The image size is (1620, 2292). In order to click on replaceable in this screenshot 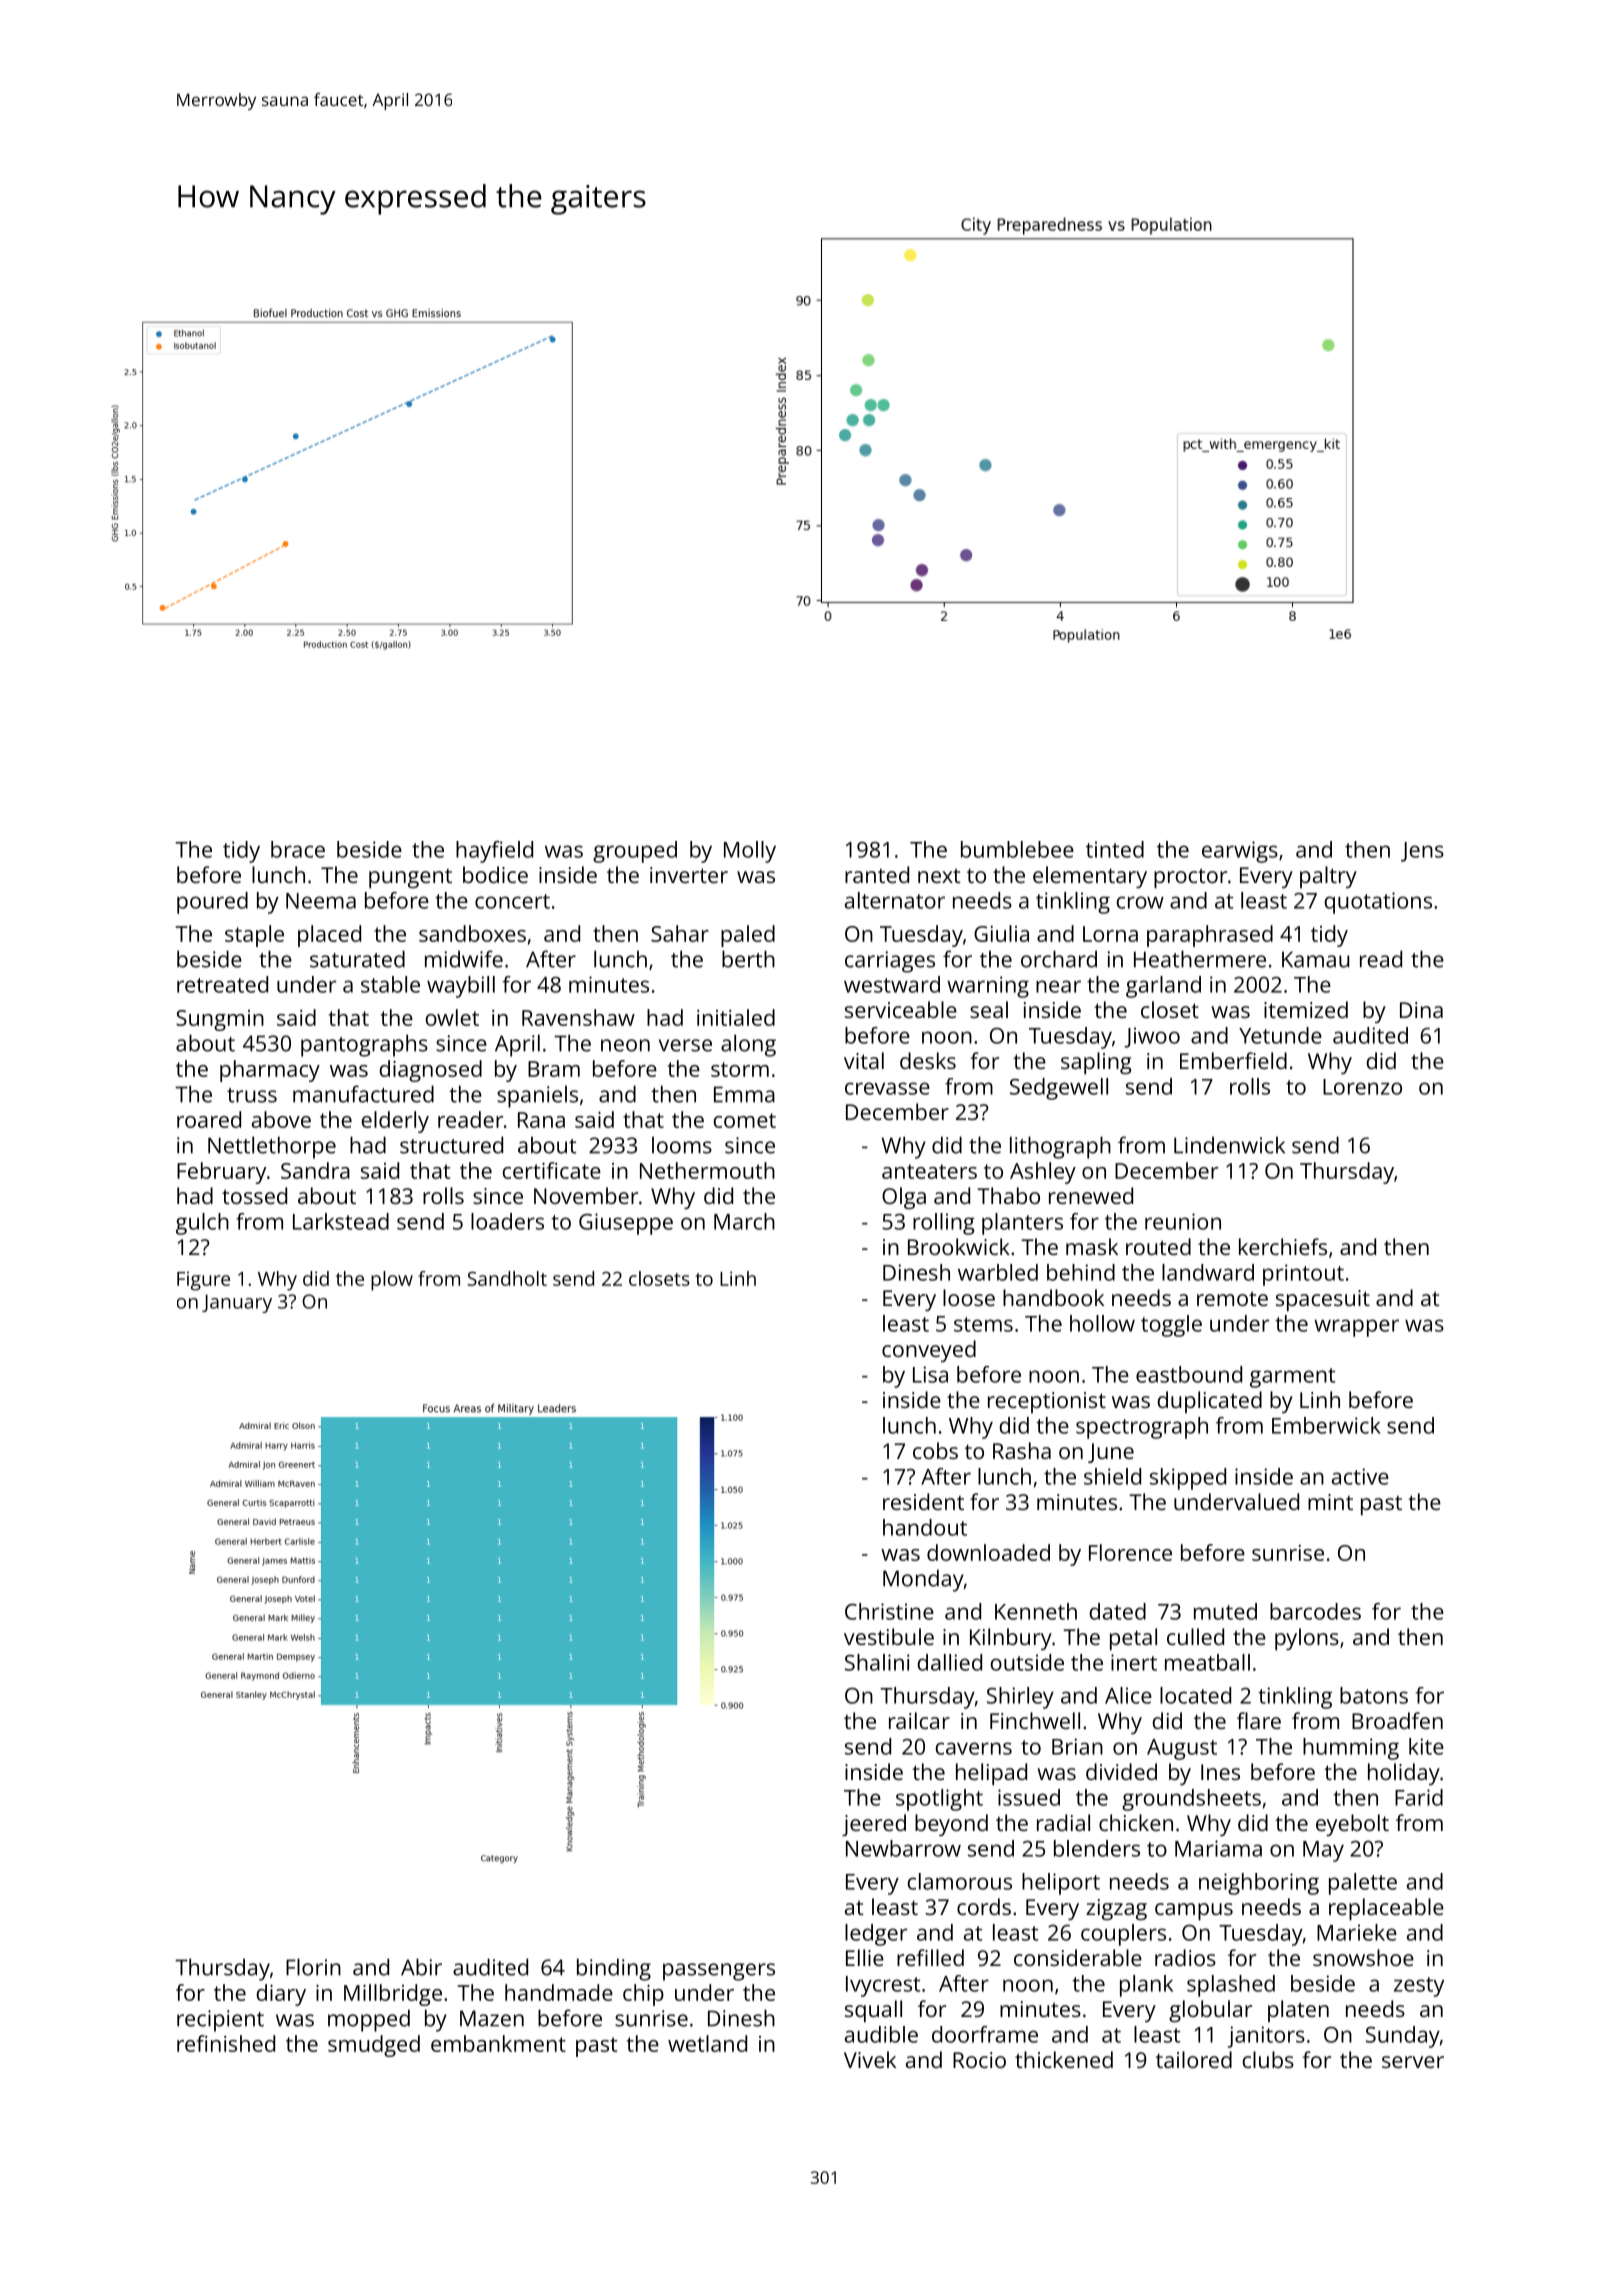, I will do `click(1386, 1909)`.
